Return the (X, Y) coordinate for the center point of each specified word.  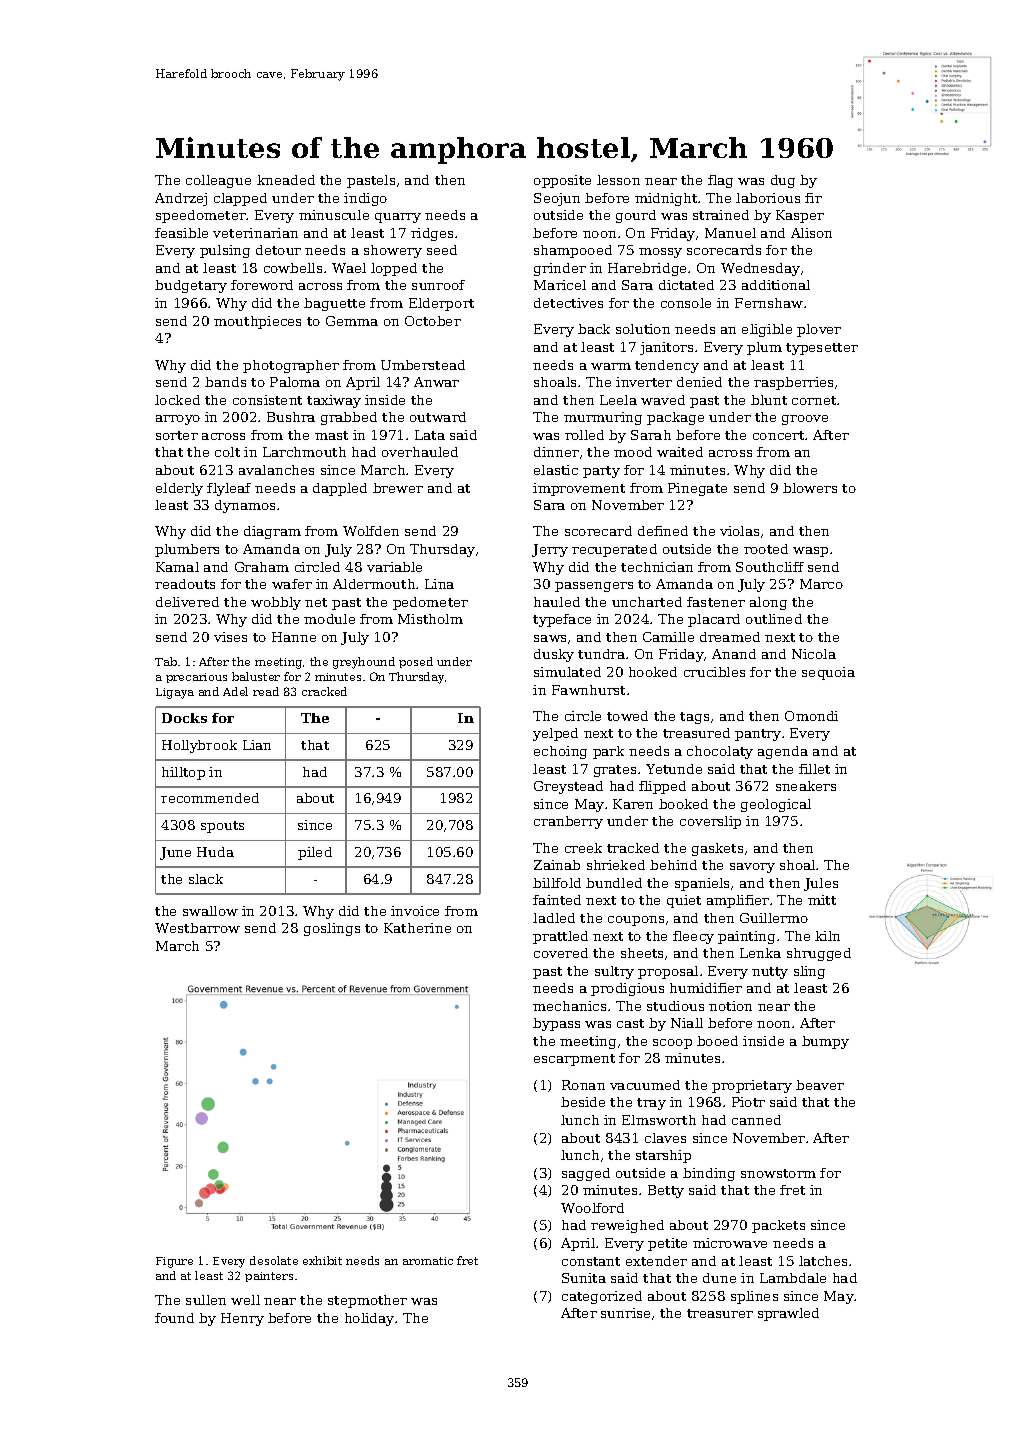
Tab (166, 661)
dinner (556, 452)
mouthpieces (257, 322)
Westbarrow (197, 928)
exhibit (322, 1260)
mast (331, 435)
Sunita (584, 1278)
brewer (398, 488)
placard (714, 620)
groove (805, 420)
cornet (815, 400)
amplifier (738, 901)
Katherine (417, 928)
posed (416, 662)
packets (778, 1226)
